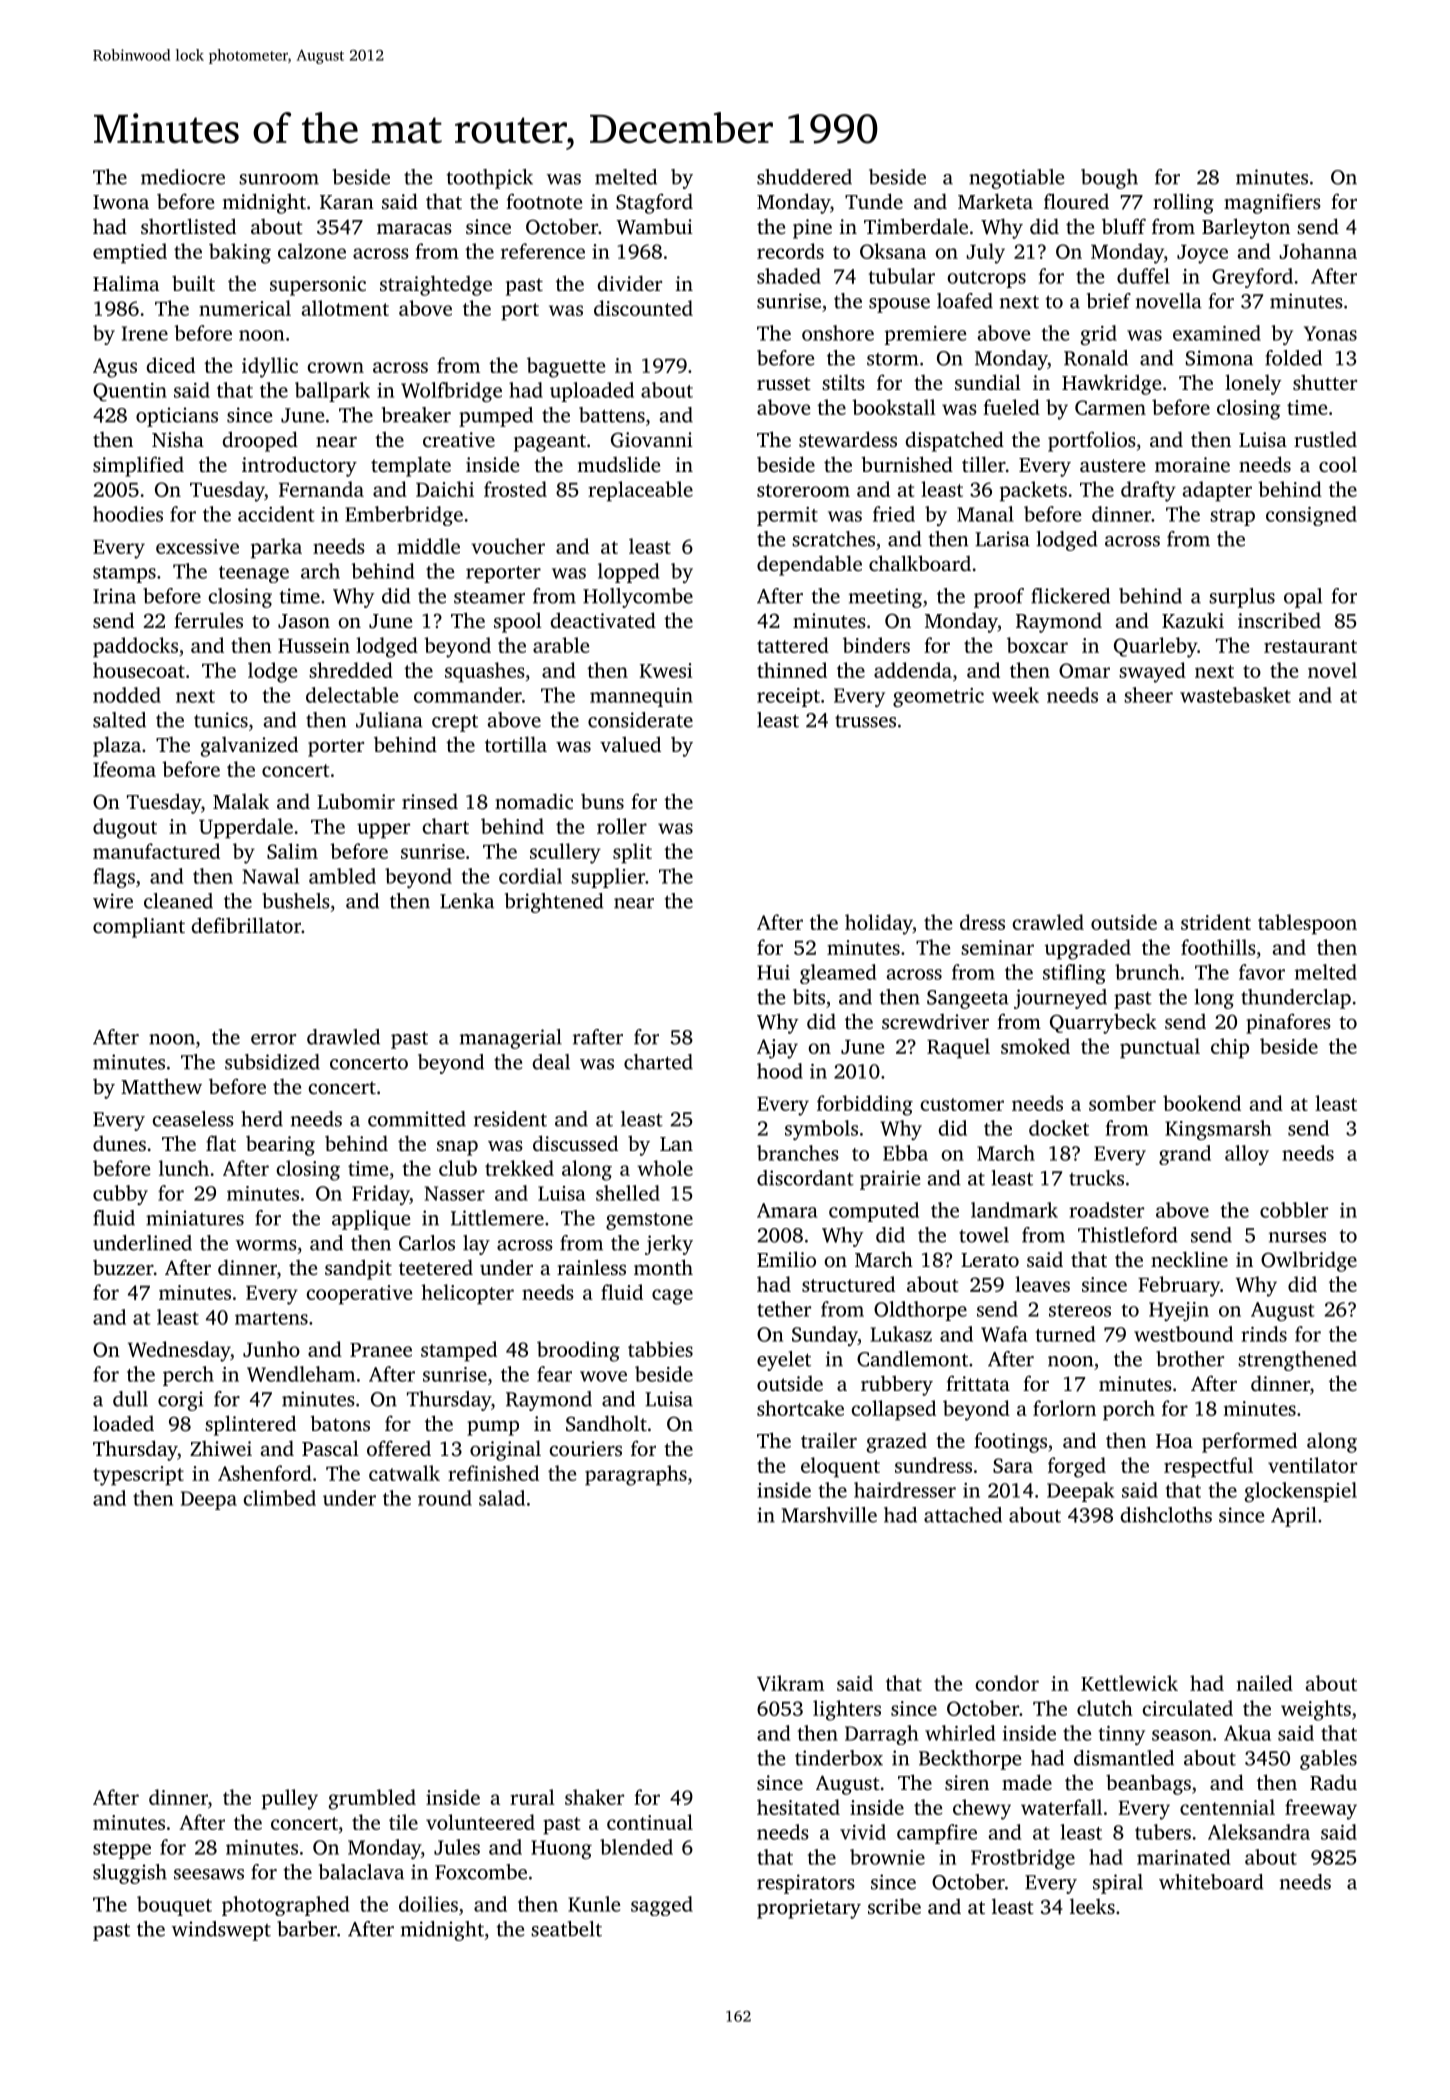  What do you see at coordinates (240, 253) in the page?
I see `baking` at bounding box center [240, 253].
